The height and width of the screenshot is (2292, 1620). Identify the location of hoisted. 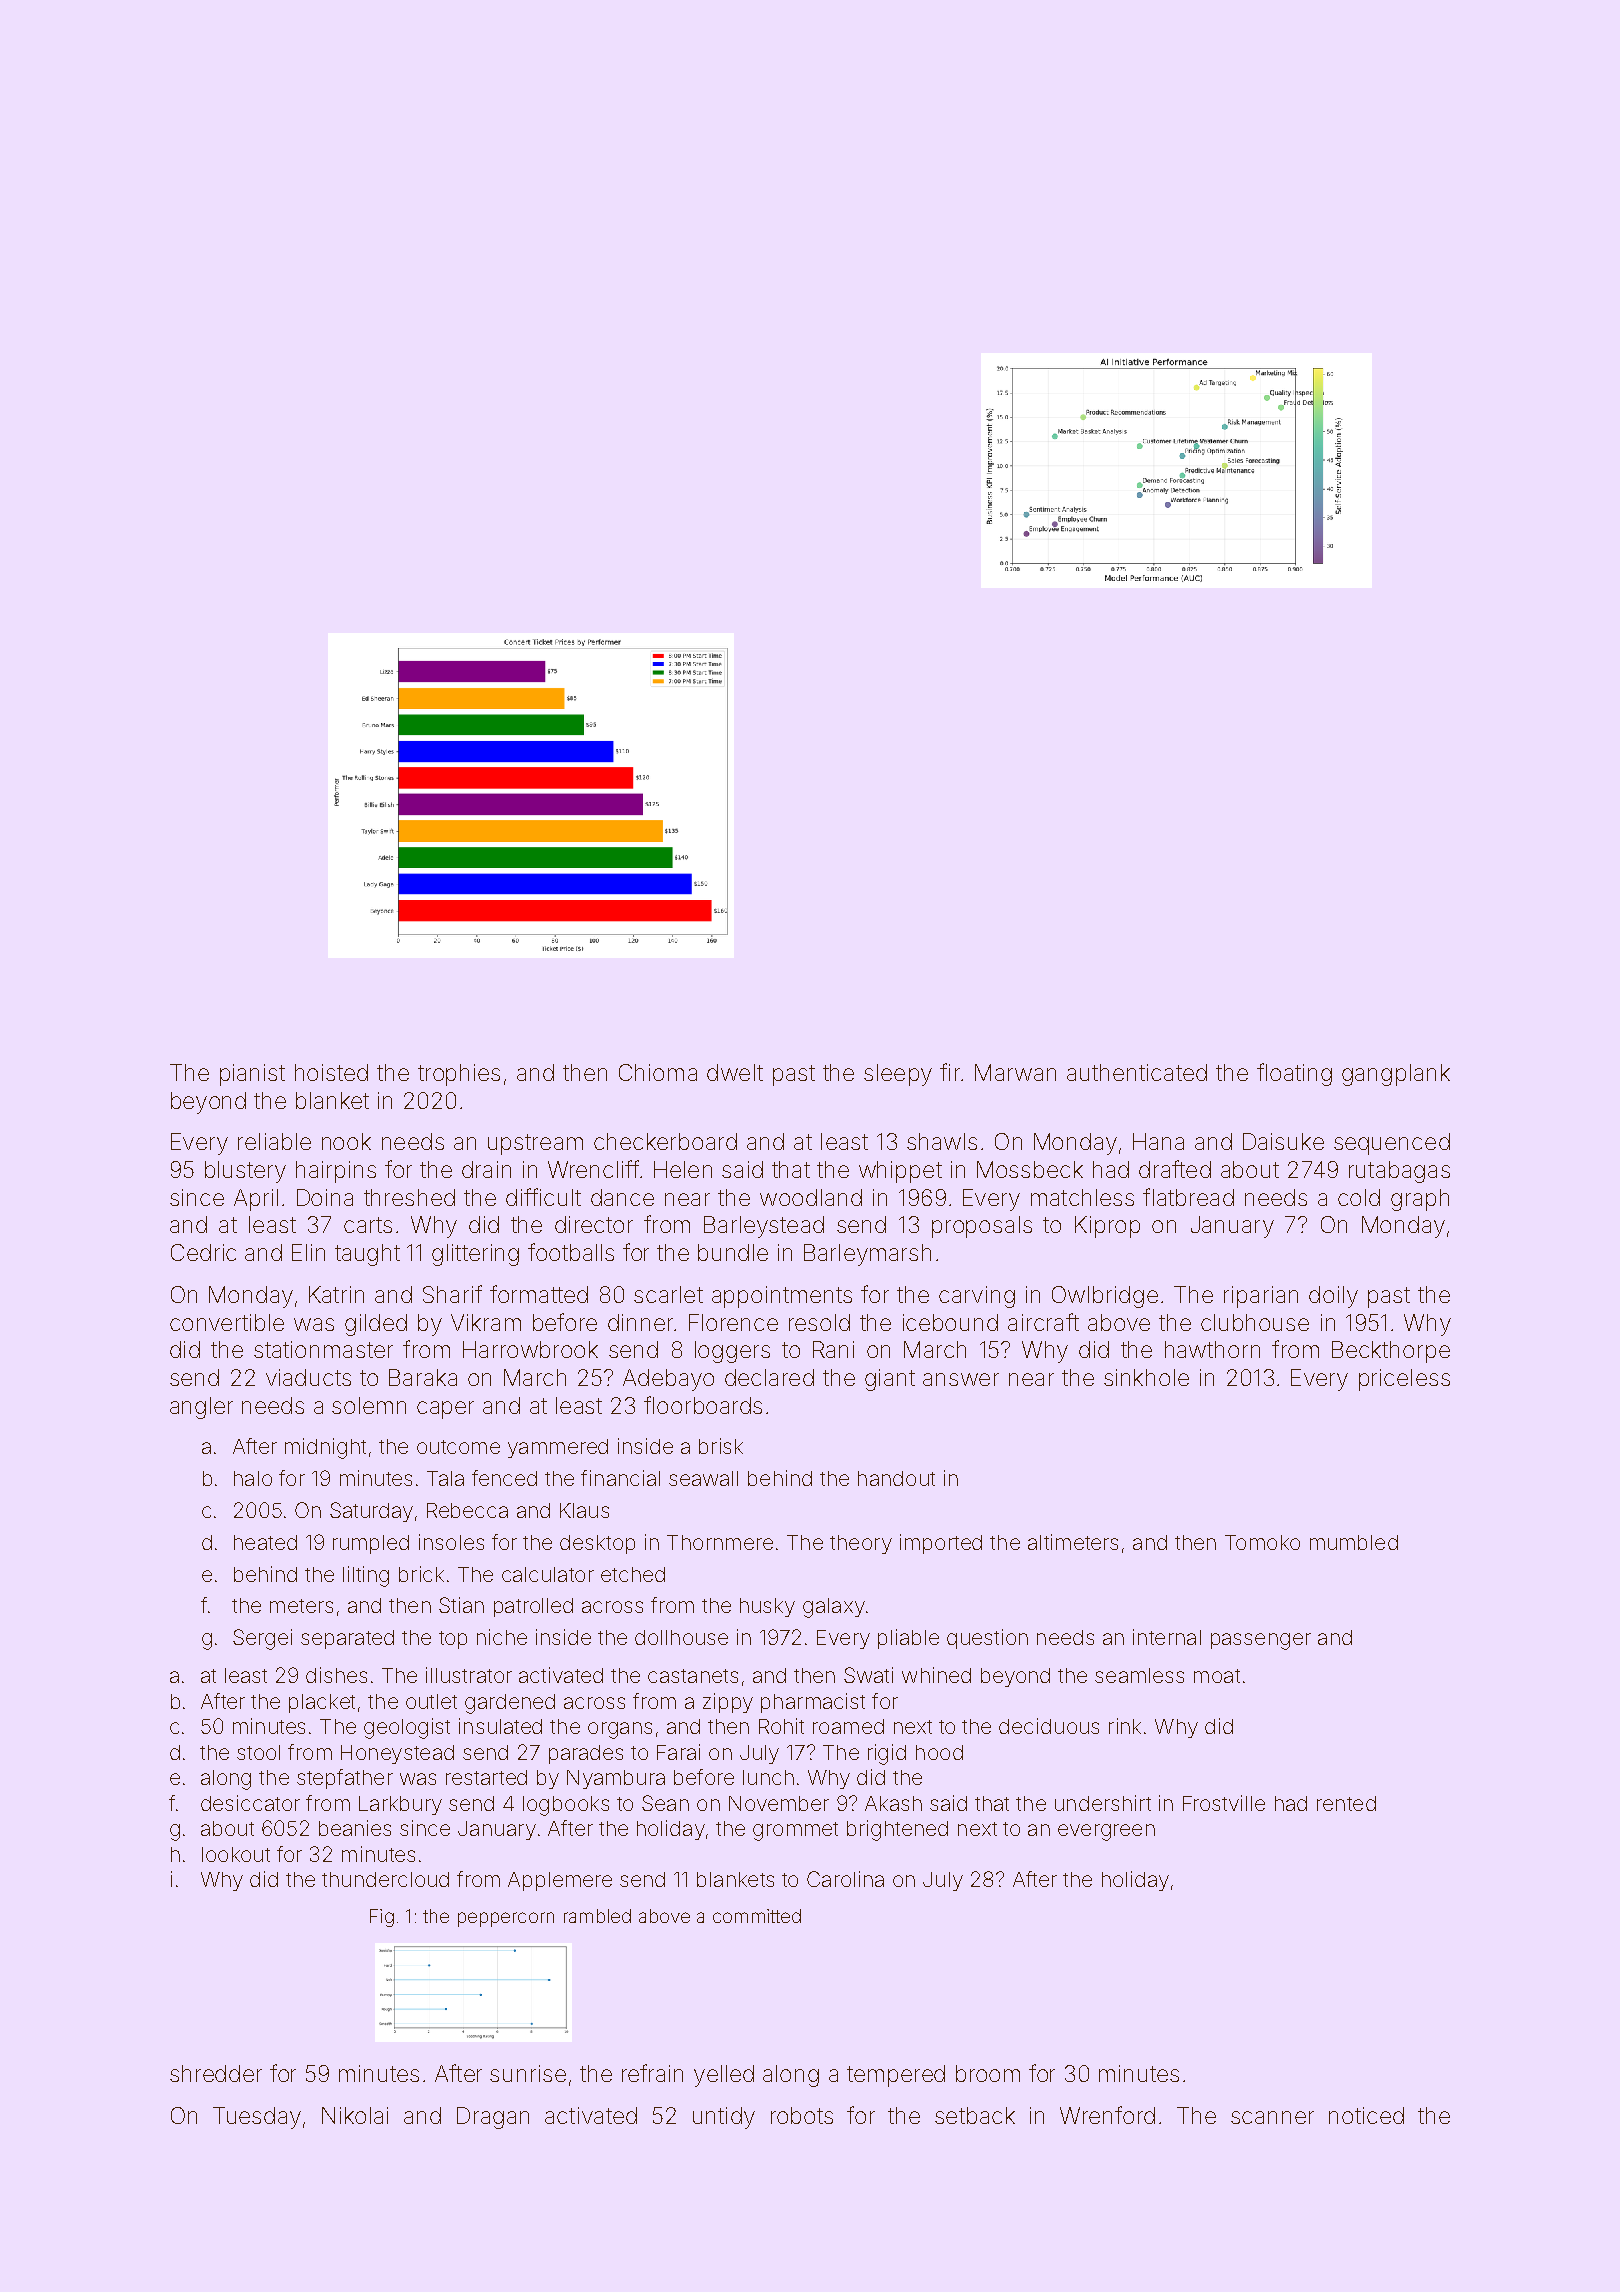
(331, 1072).
